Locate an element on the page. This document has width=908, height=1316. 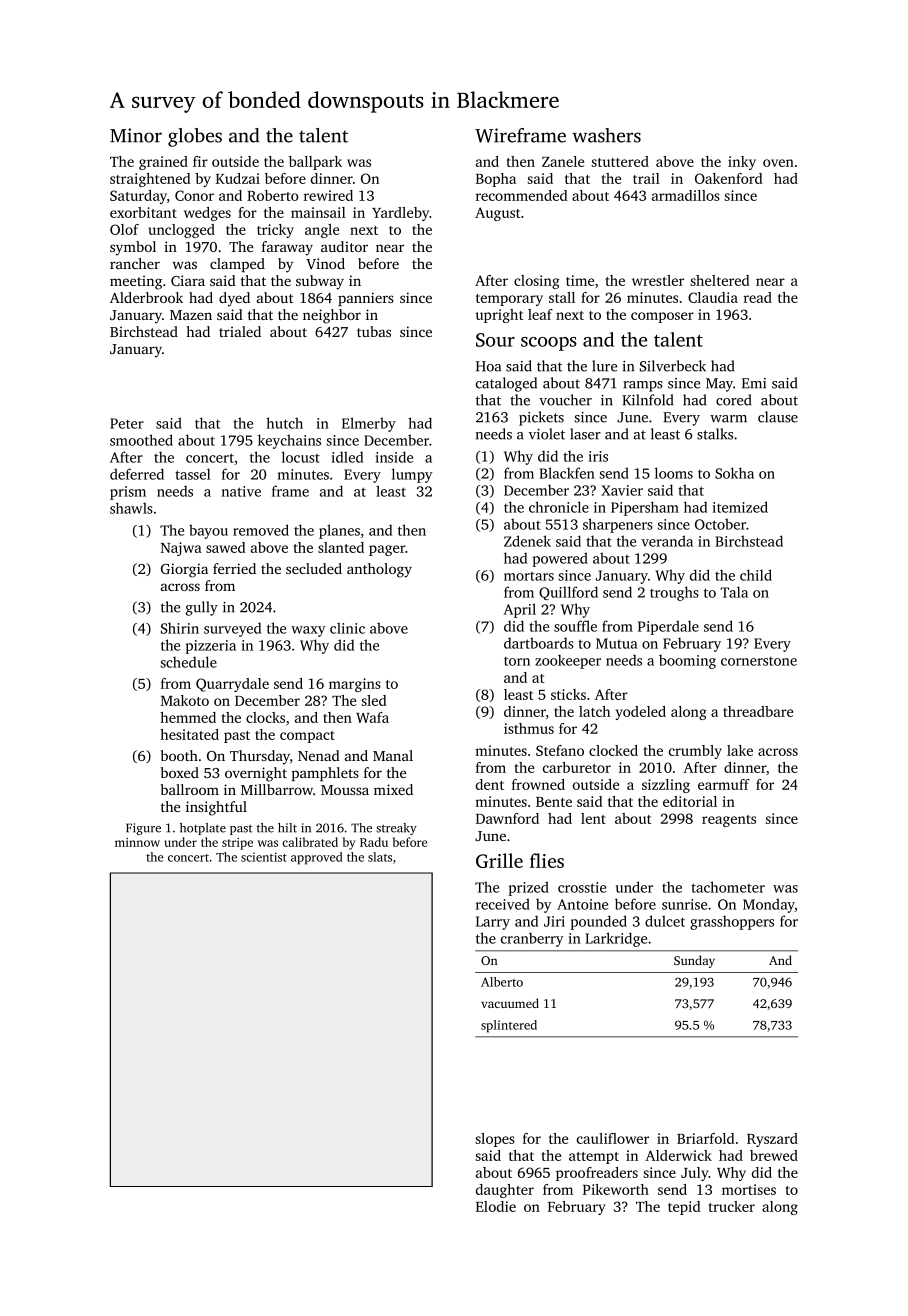
Bopha is located at coordinates (496, 180).
